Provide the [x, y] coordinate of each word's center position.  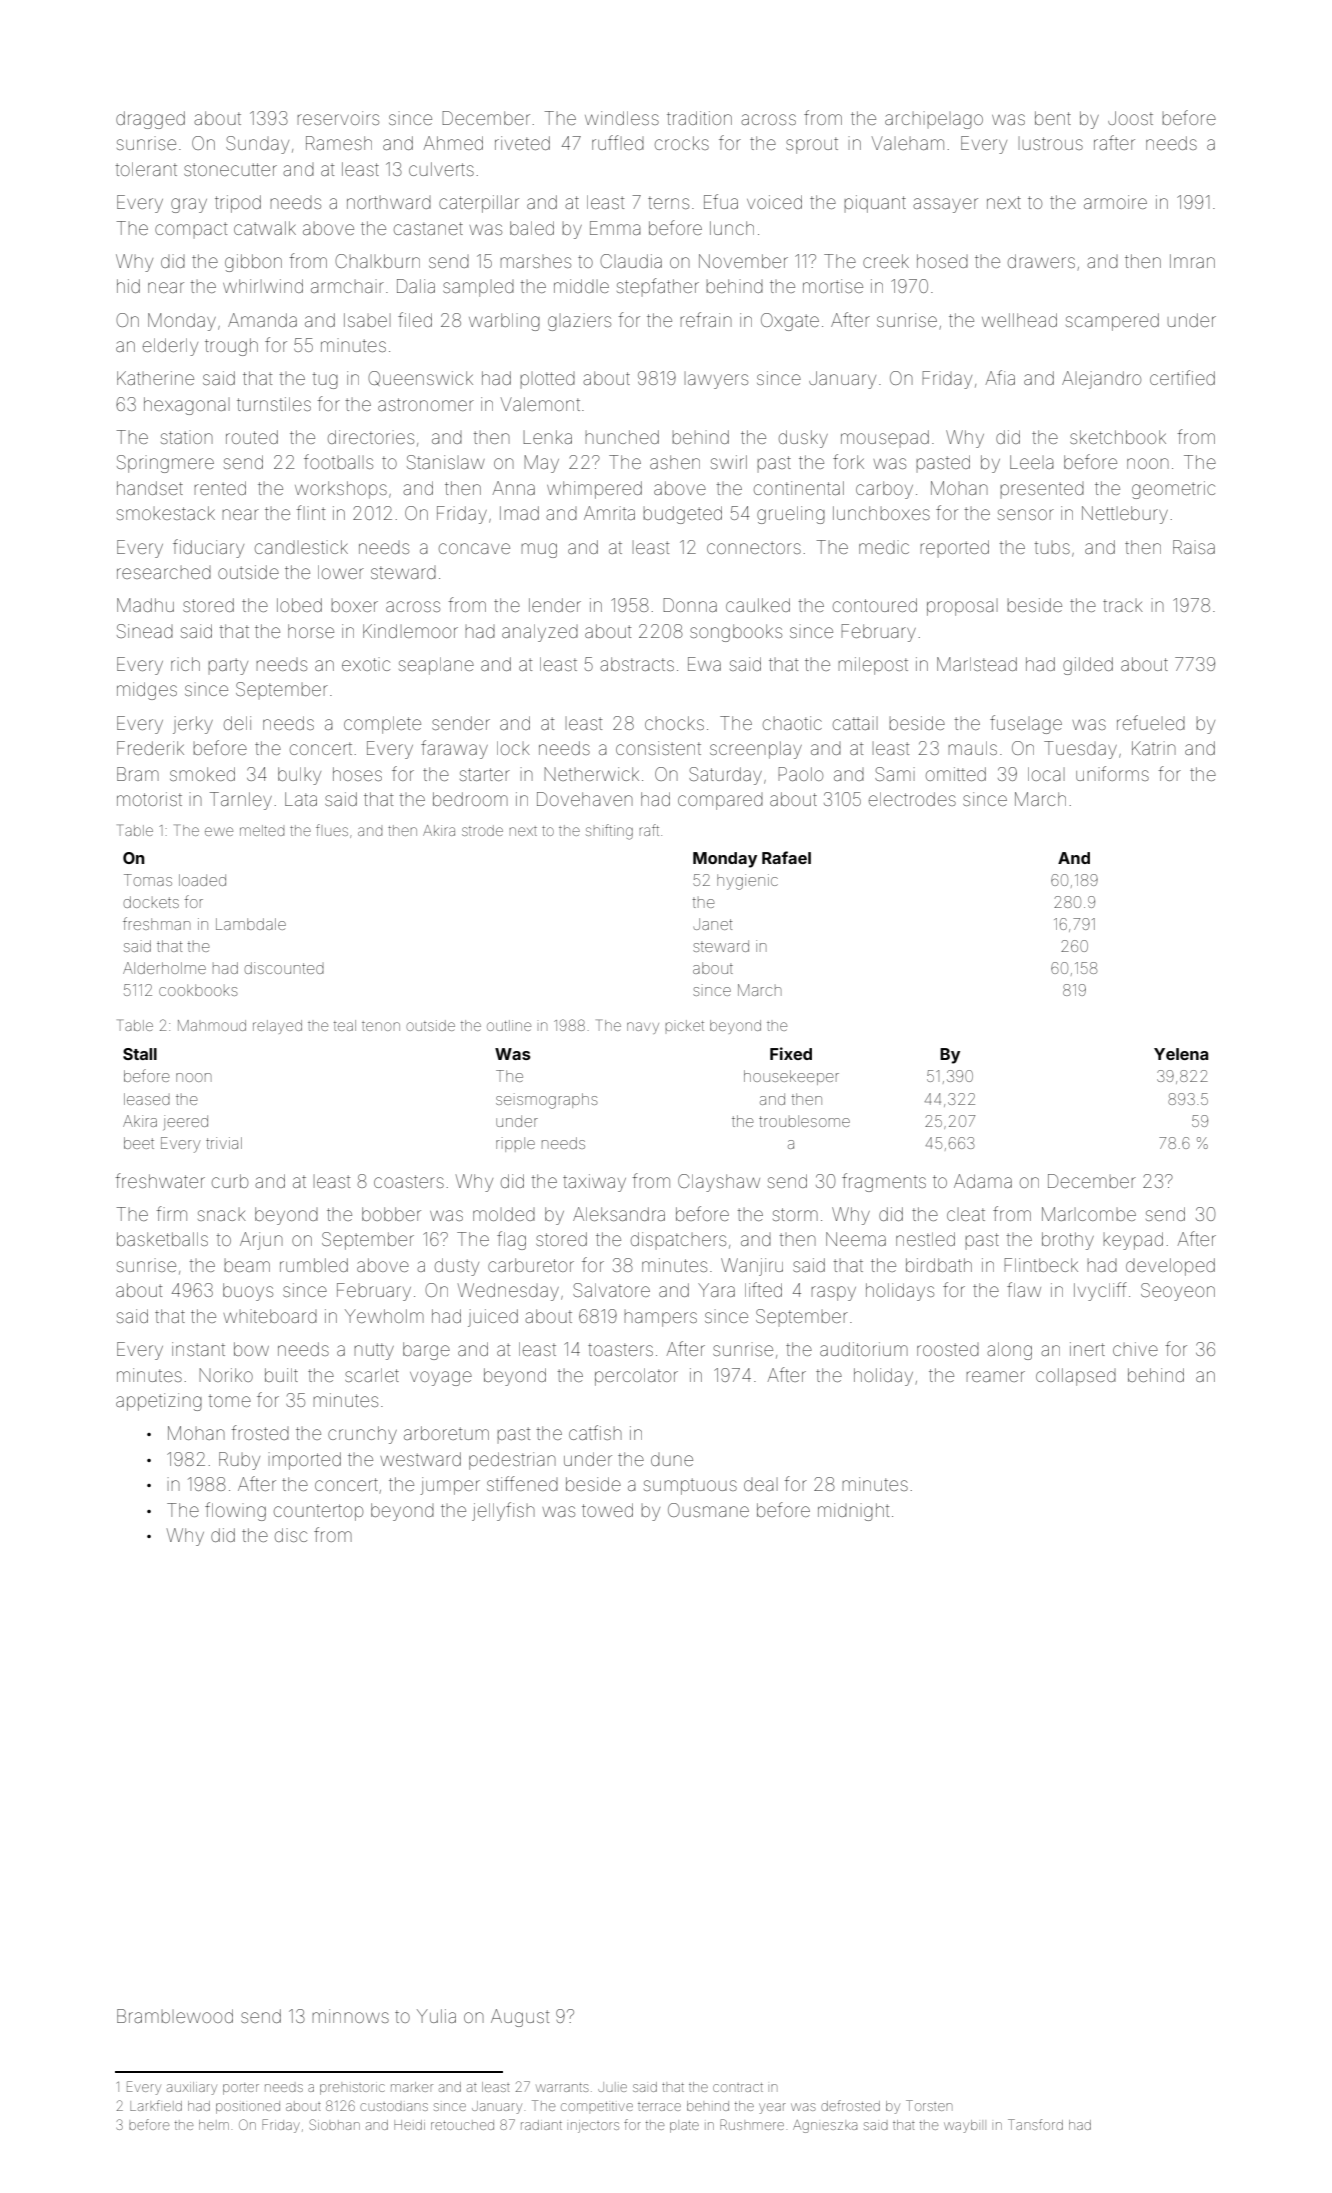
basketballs [162, 1239]
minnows [351, 2016]
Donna [690, 605]
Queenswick [420, 378]
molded [504, 1214]
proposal [962, 607]
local [1046, 774]
